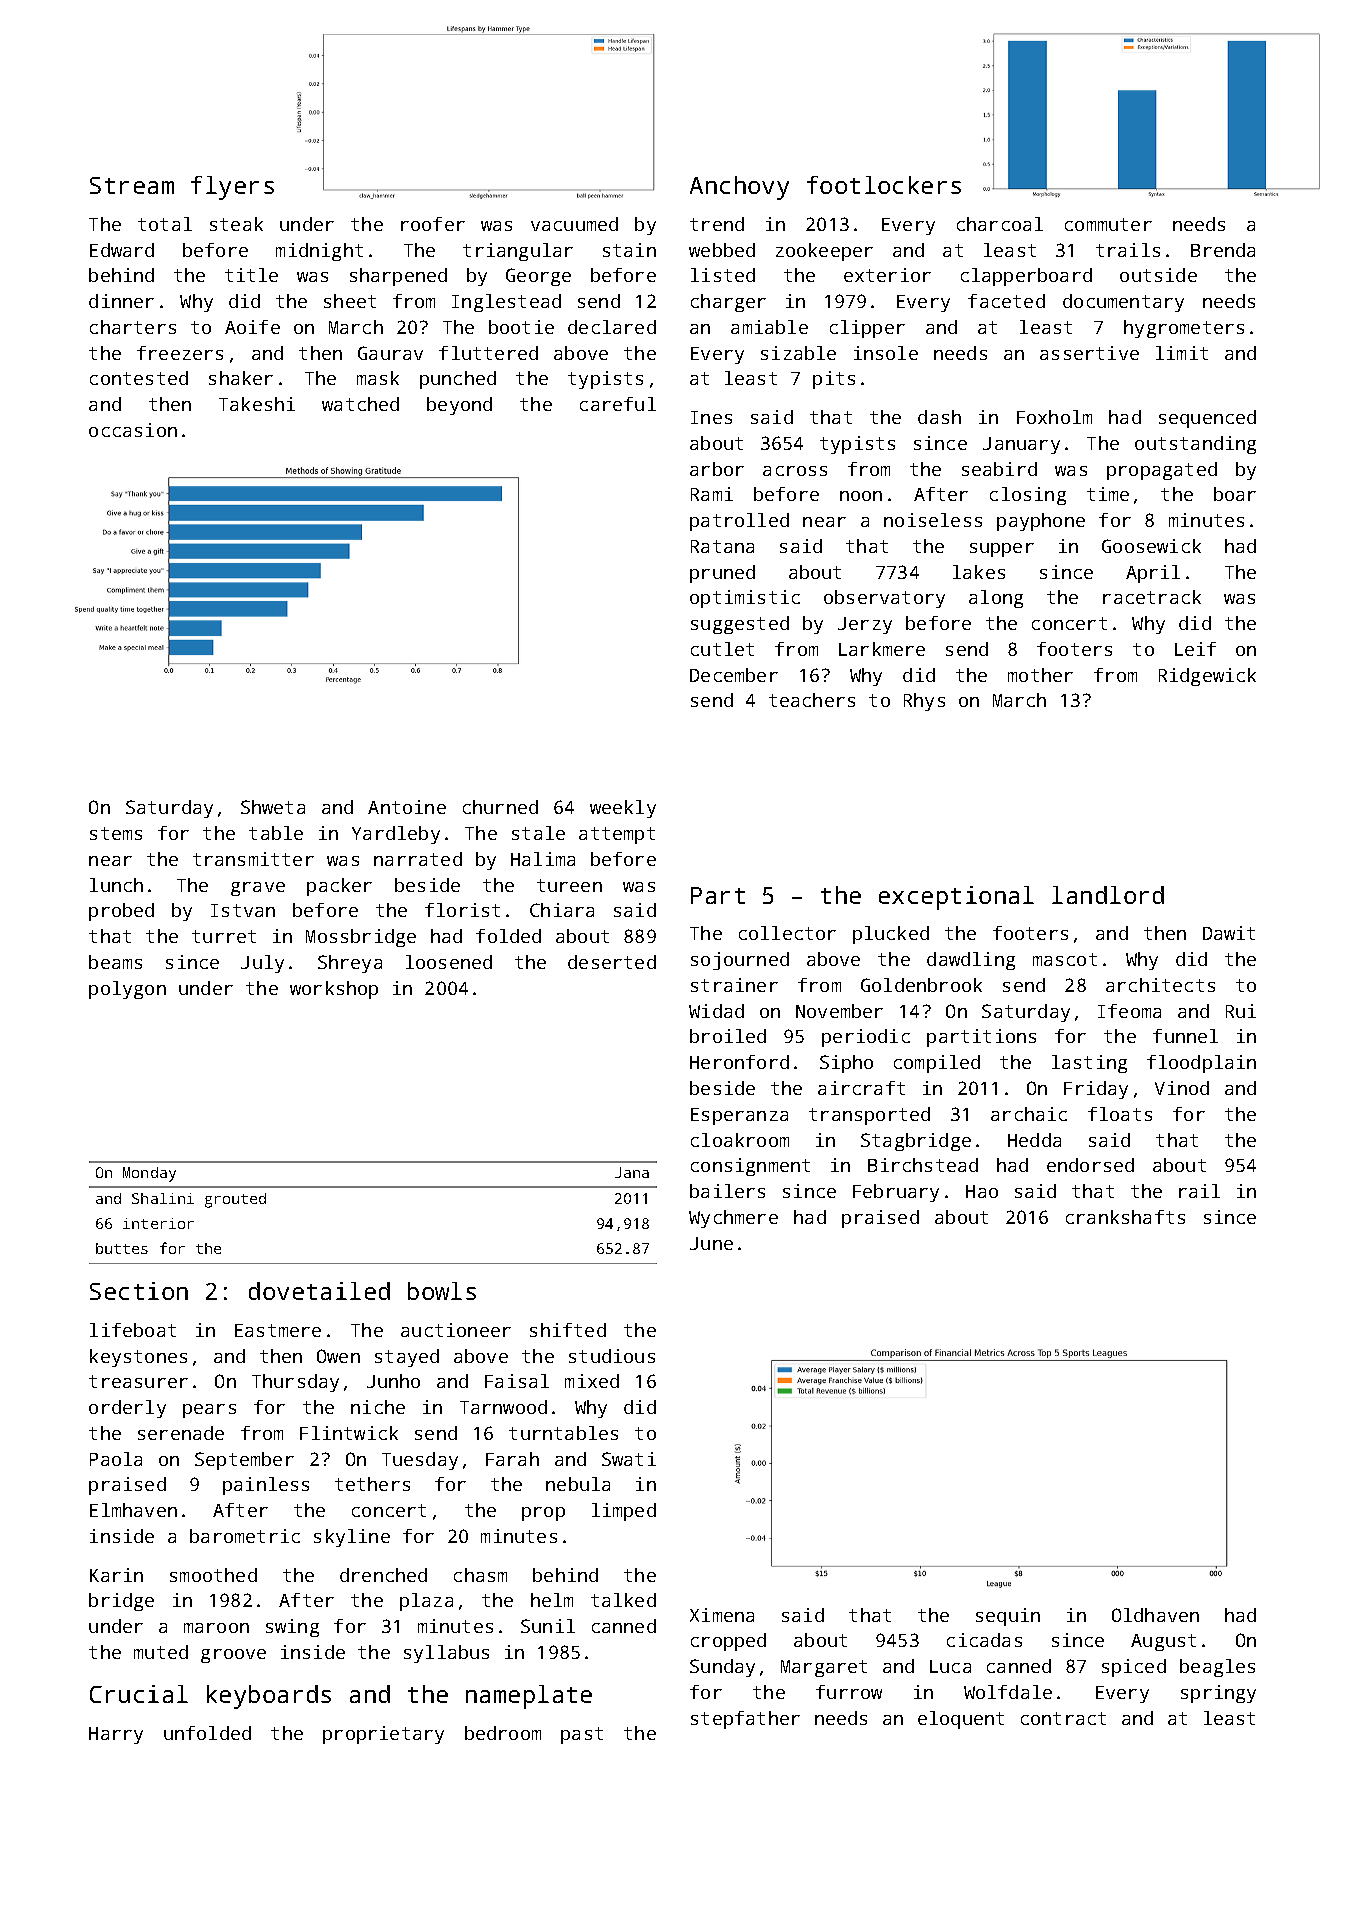 The image size is (1347, 1905). What do you see at coordinates (161, 1652) in the screenshot?
I see `muted` at bounding box center [161, 1652].
